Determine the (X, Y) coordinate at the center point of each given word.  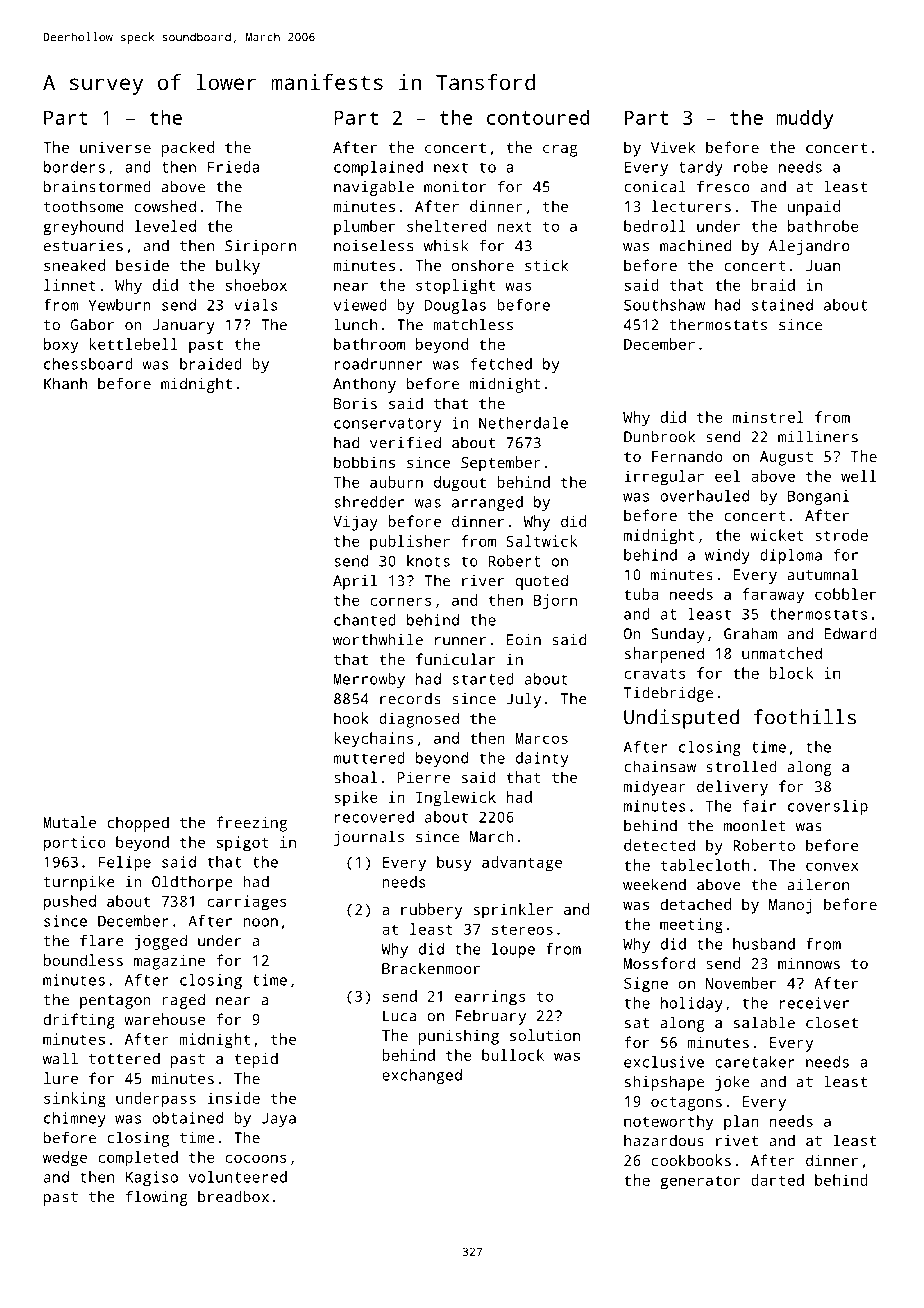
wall (60, 1058)
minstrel (768, 417)
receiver (814, 1003)
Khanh (65, 383)
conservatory (387, 425)
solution (545, 1035)
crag (560, 151)
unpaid (814, 208)
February (491, 1017)
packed (188, 149)
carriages (247, 903)
